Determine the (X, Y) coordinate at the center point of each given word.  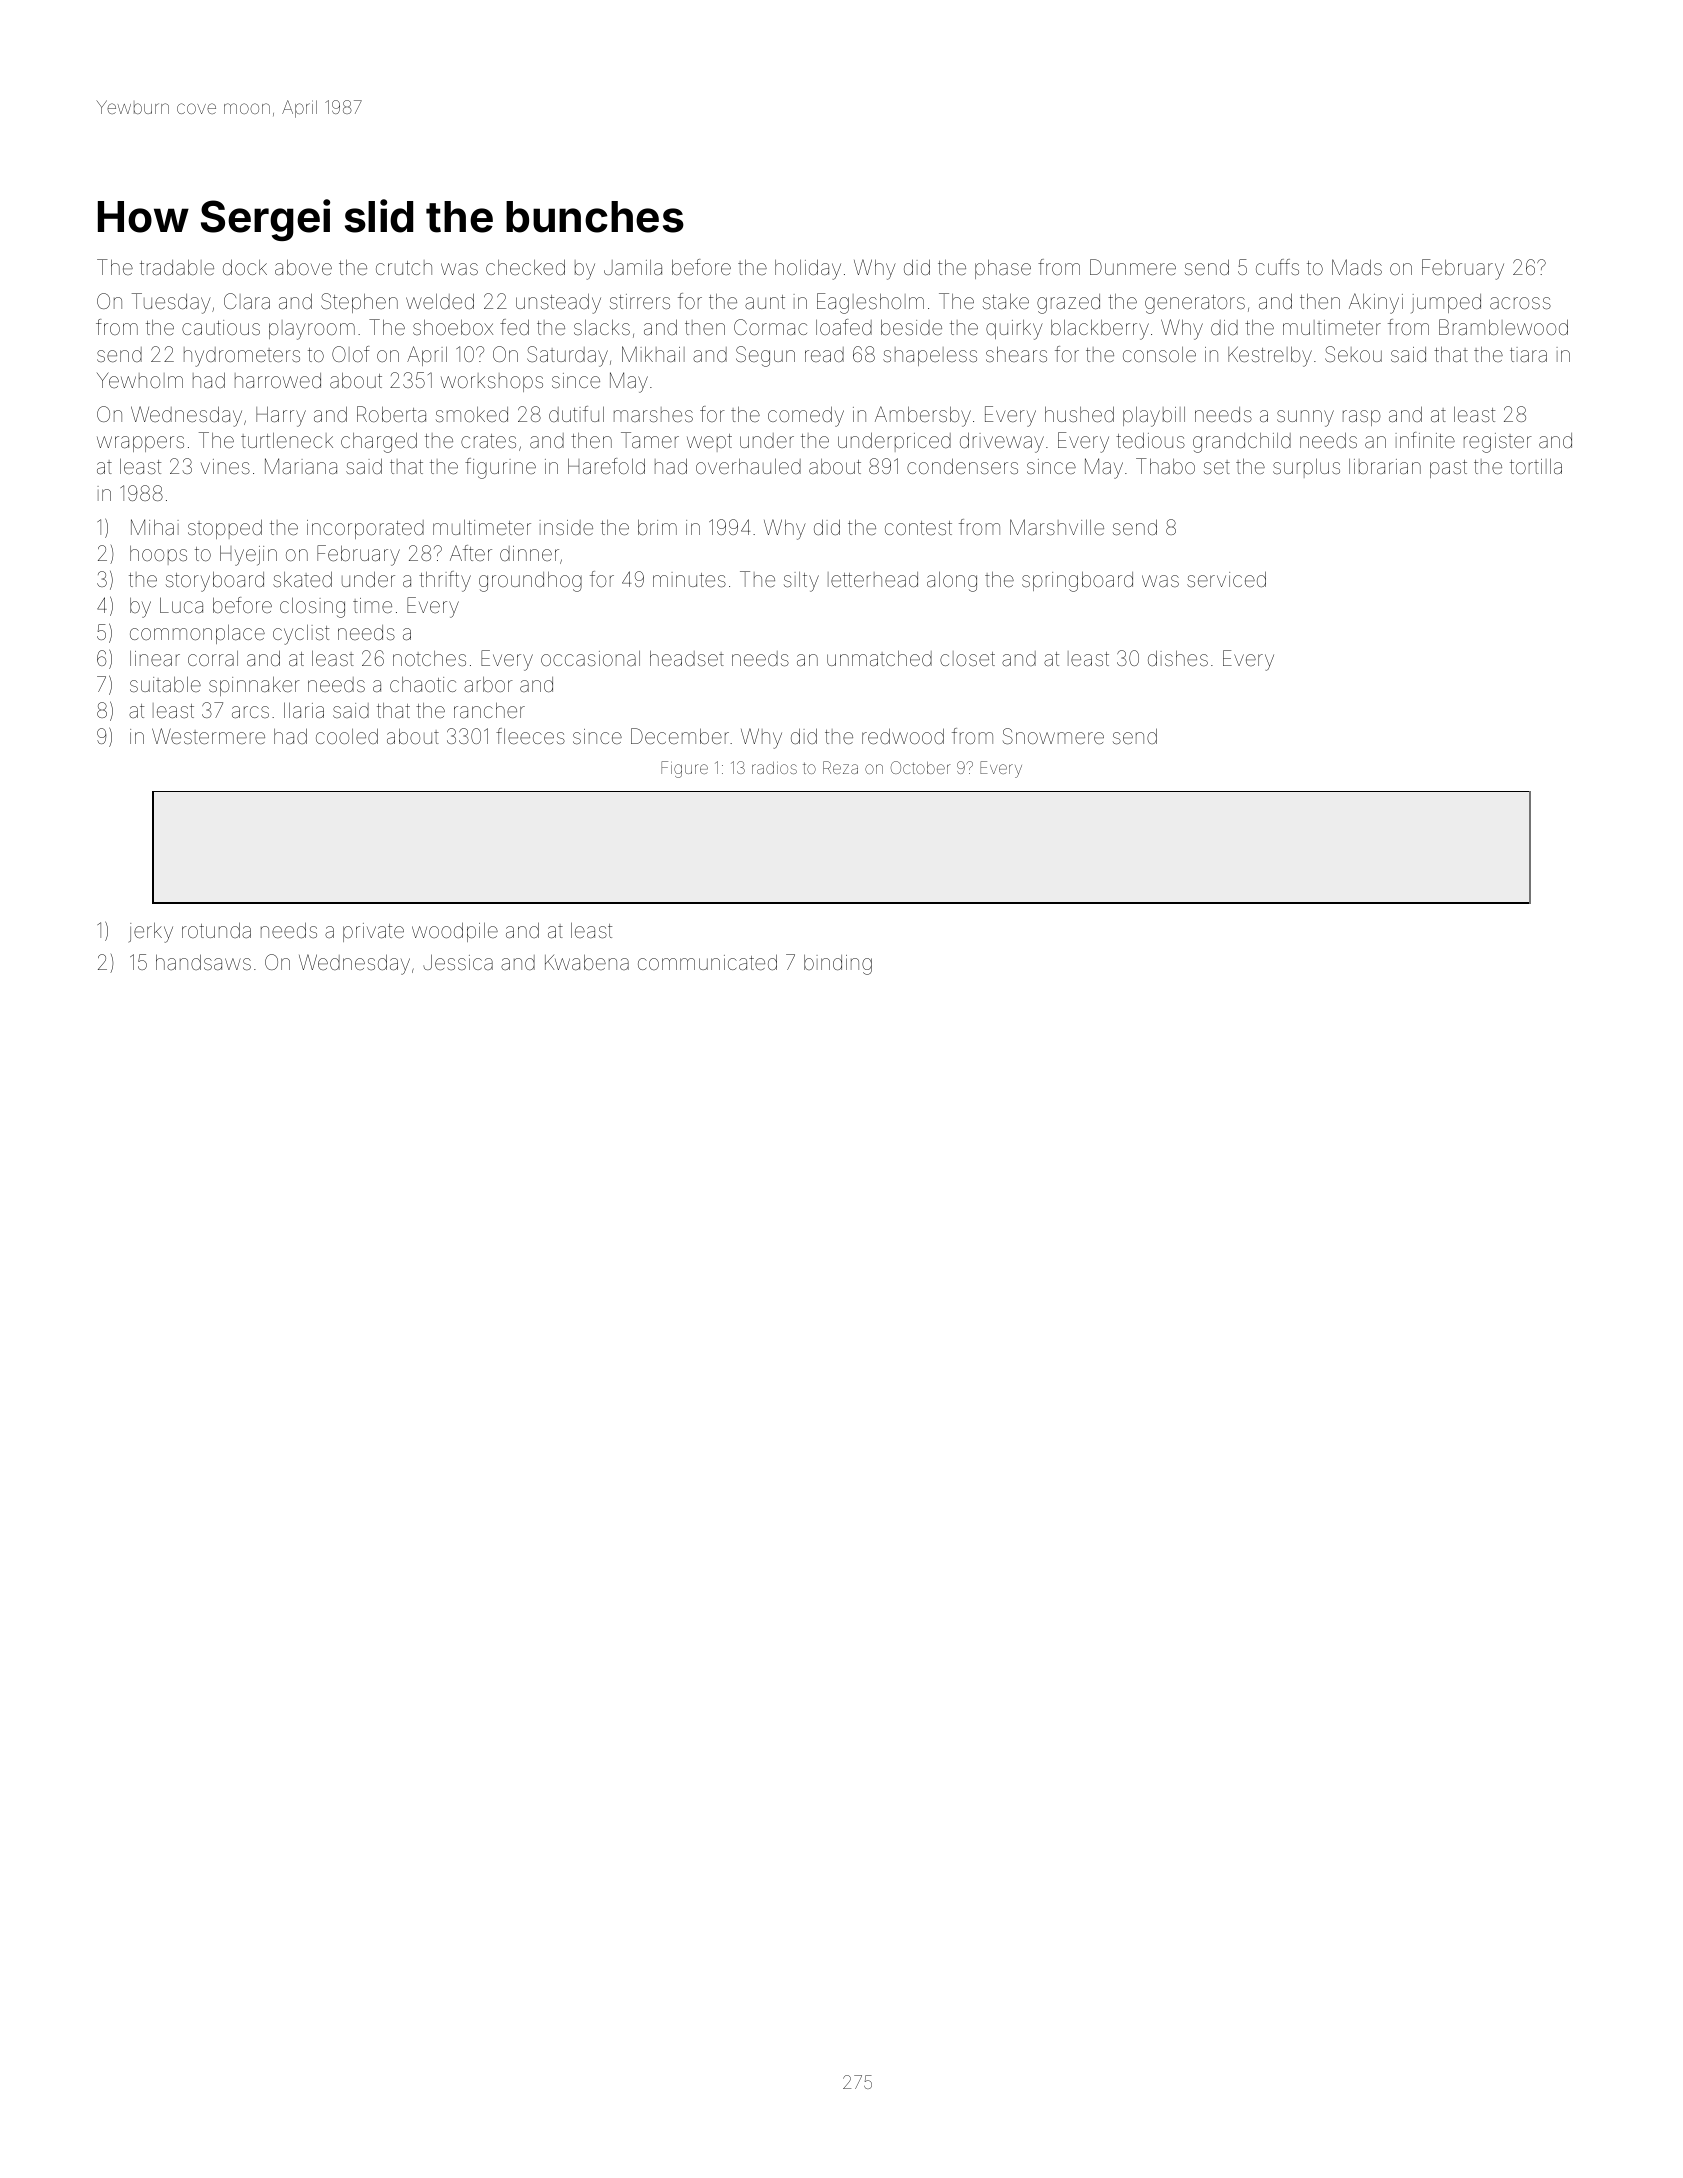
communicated (707, 962)
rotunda (216, 930)
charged (379, 442)
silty (801, 582)
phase (1003, 269)
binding (838, 965)
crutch (404, 267)
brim (657, 527)
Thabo (1165, 466)
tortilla (1536, 466)
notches (429, 658)
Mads (1357, 267)
